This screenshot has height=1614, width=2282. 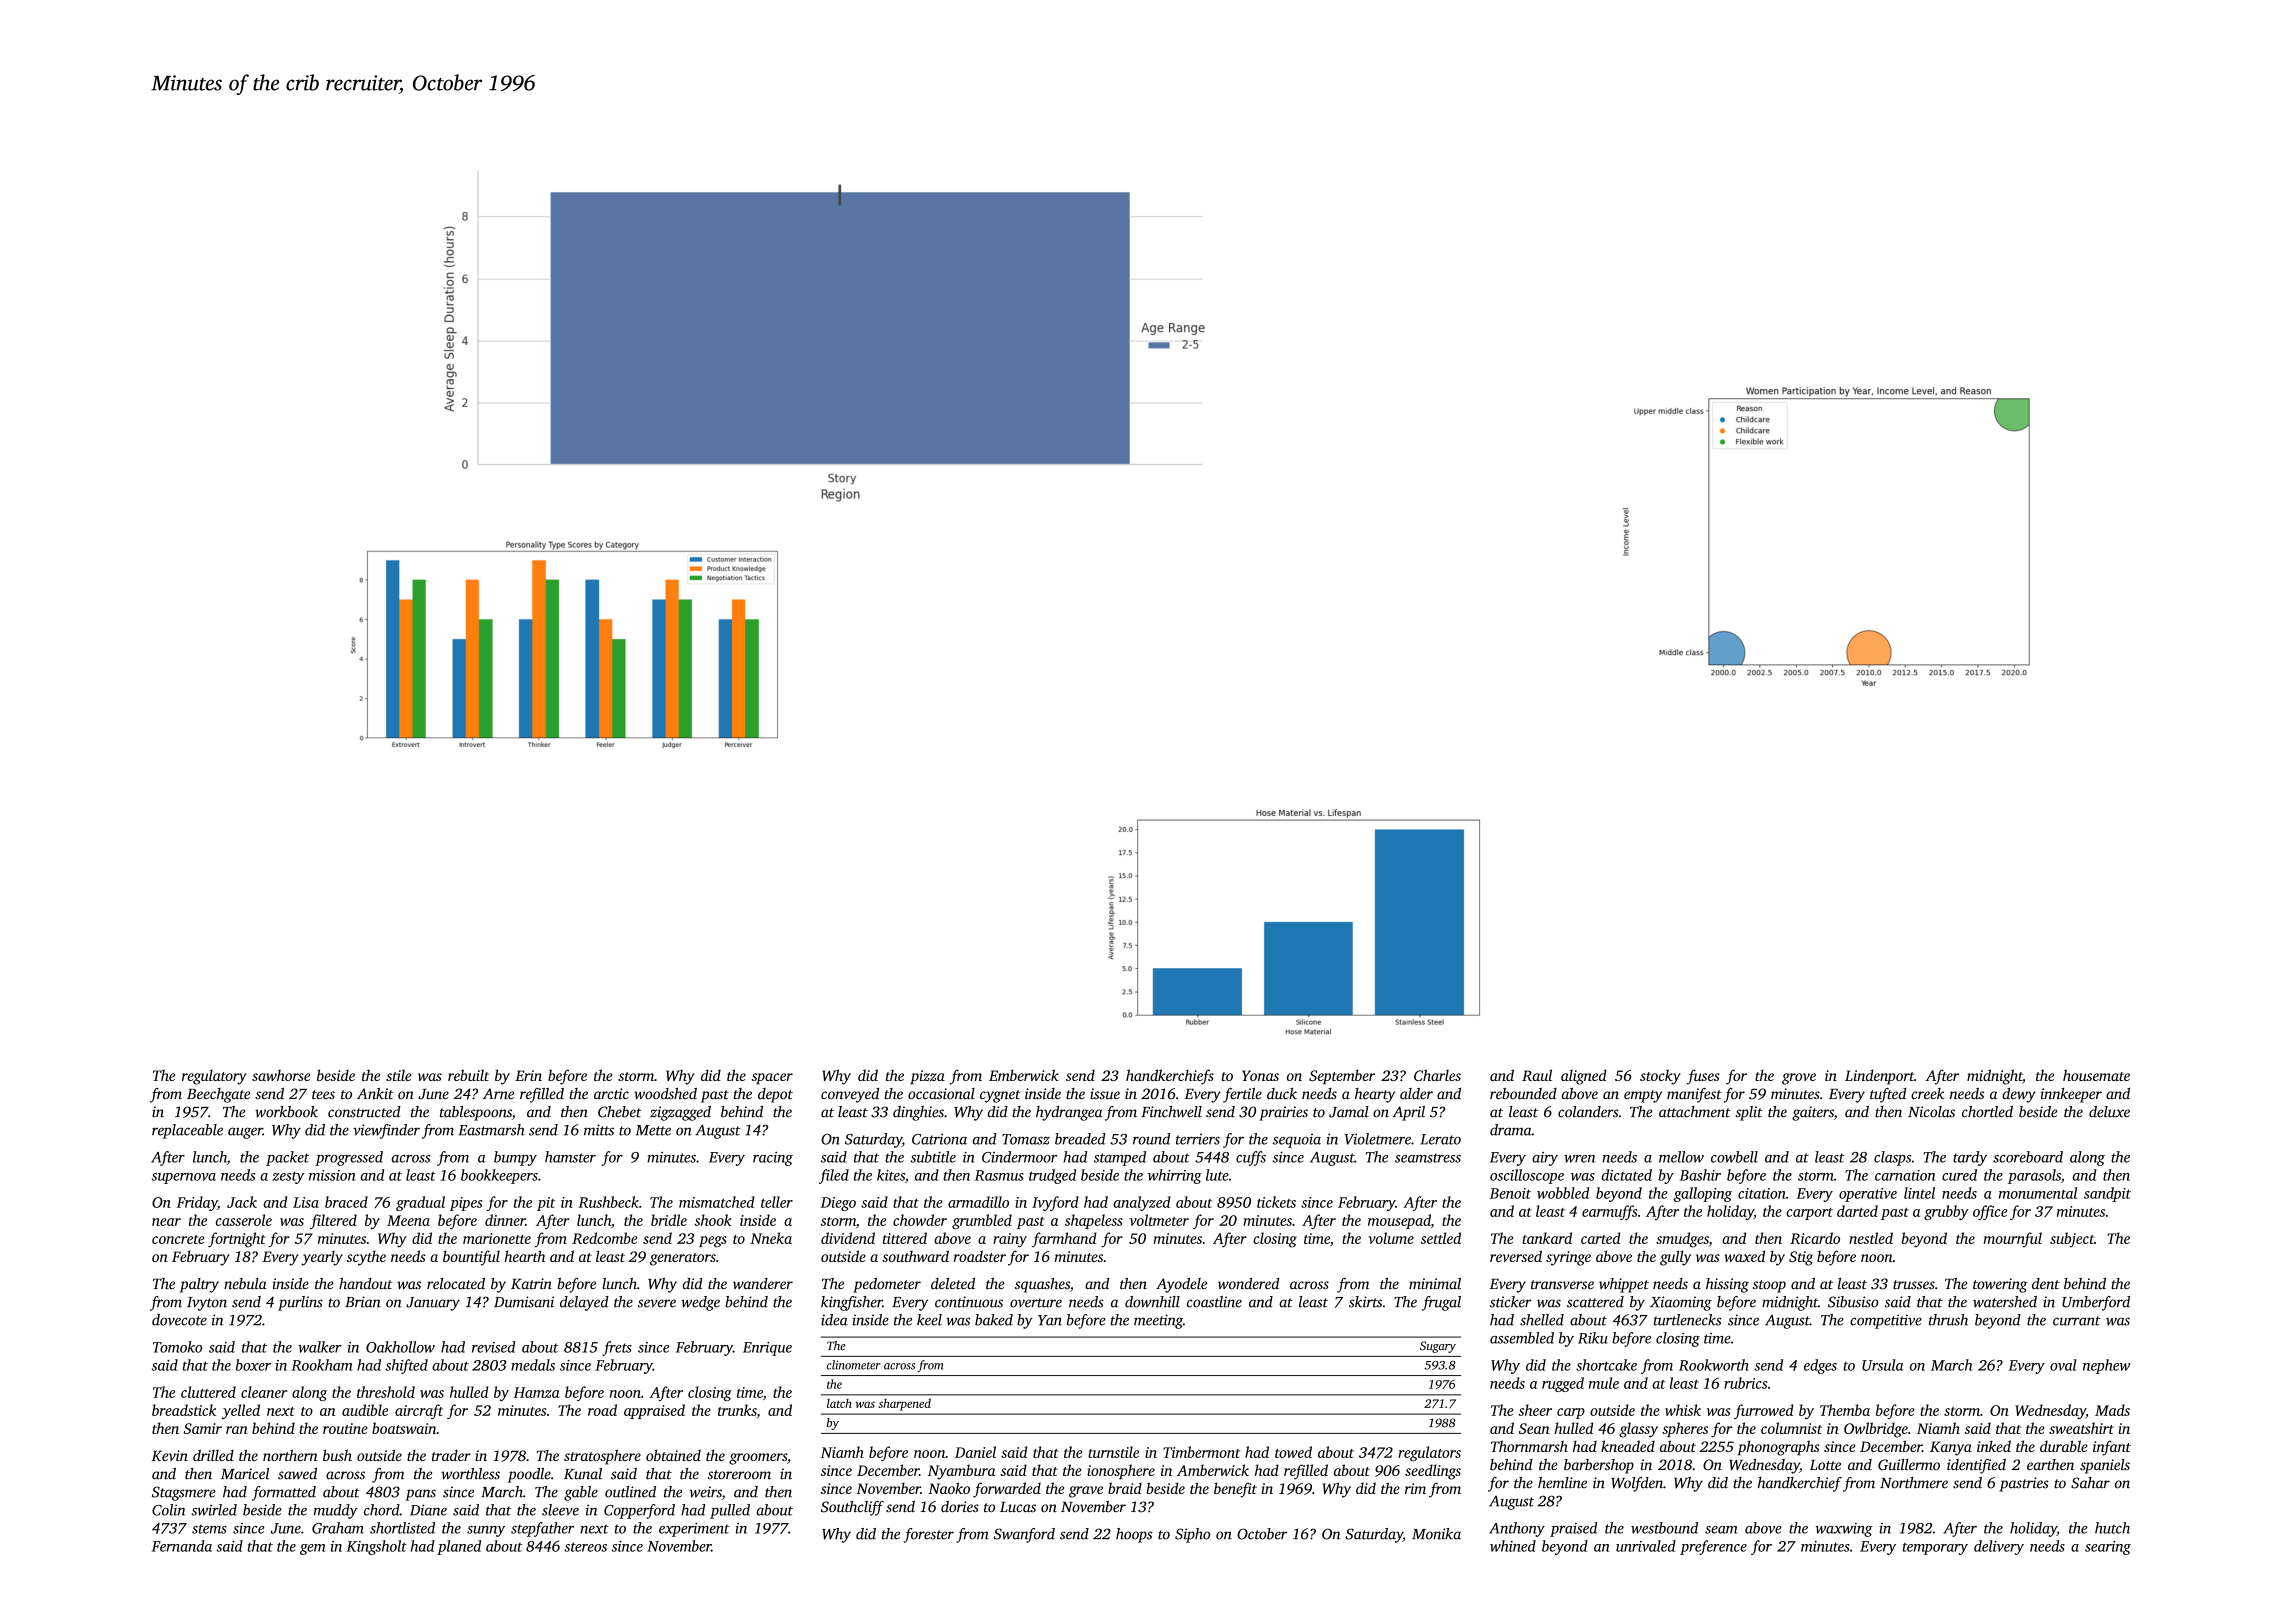 What do you see at coordinates (1260, 1075) in the screenshot?
I see `Yonas` at bounding box center [1260, 1075].
